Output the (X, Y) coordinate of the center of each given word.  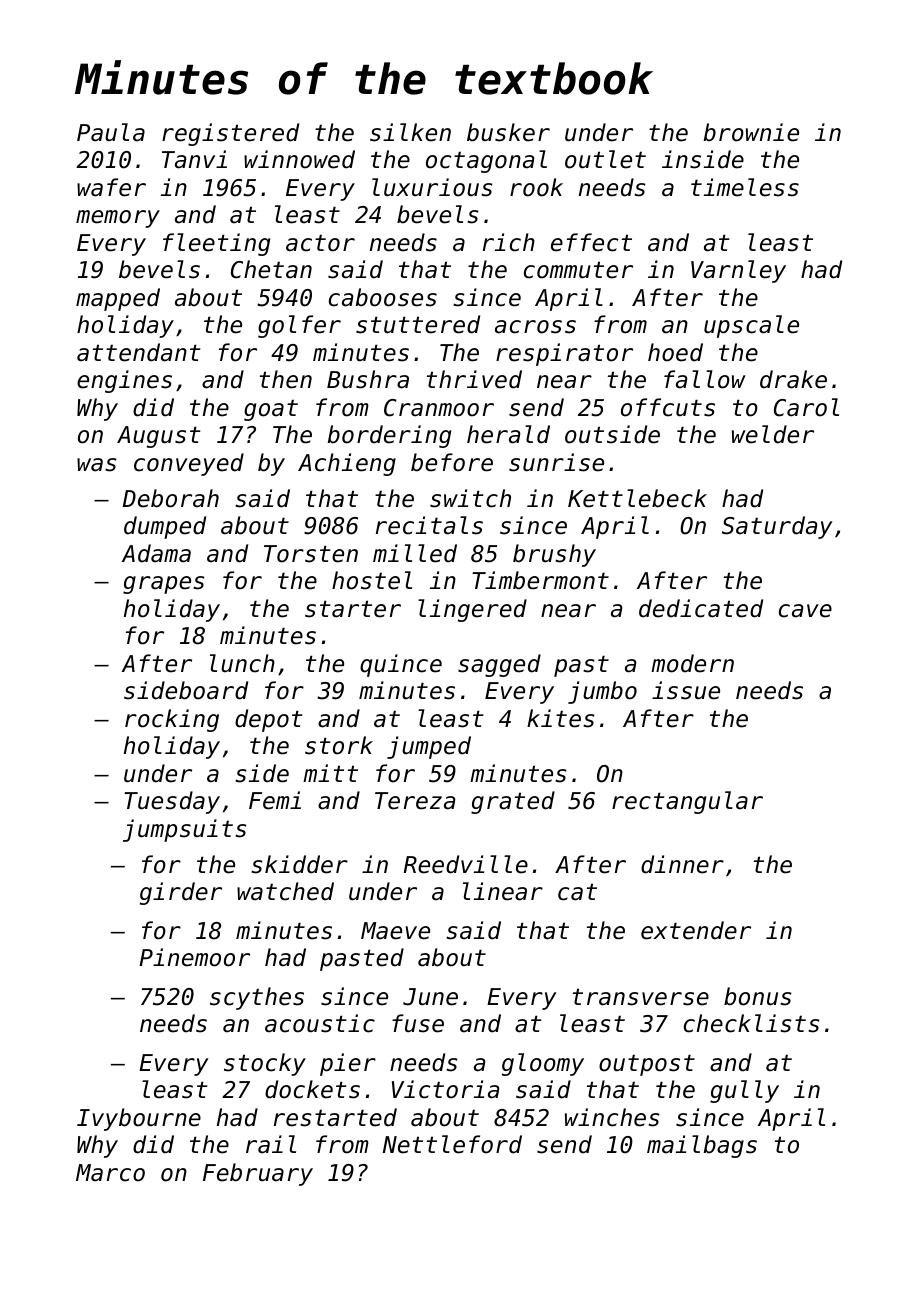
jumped (429, 747)
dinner (682, 864)
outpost (647, 1065)
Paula (111, 132)
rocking (172, 720)
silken (410, 132)
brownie (751, 132)
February (258, 1174)
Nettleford (452, 1144)
